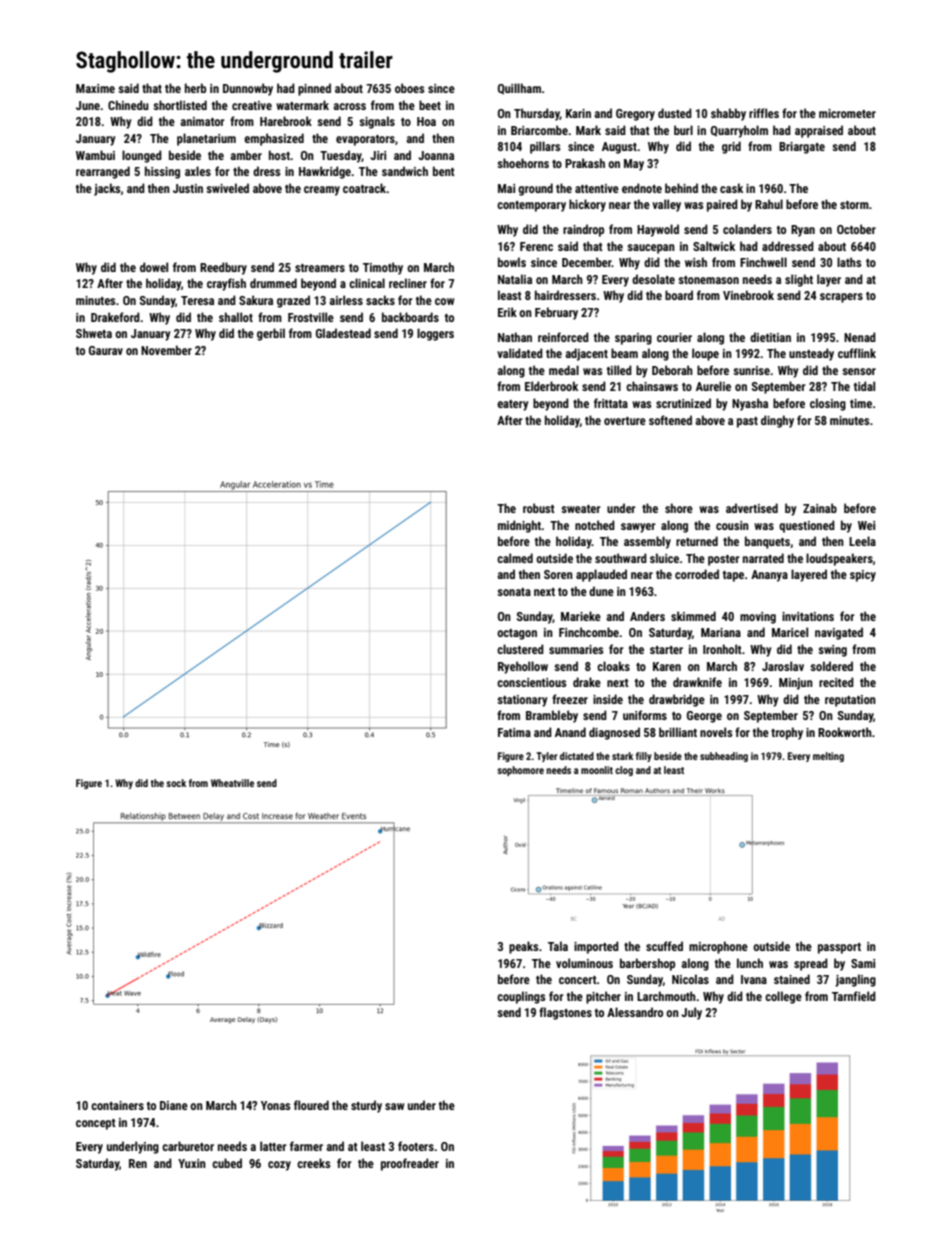 The width and height of the screenshot is (952, 1233). What do you see at coordinates (176, 783) in the screenshot?
I see `sock` at bounding box center [176, 783].
